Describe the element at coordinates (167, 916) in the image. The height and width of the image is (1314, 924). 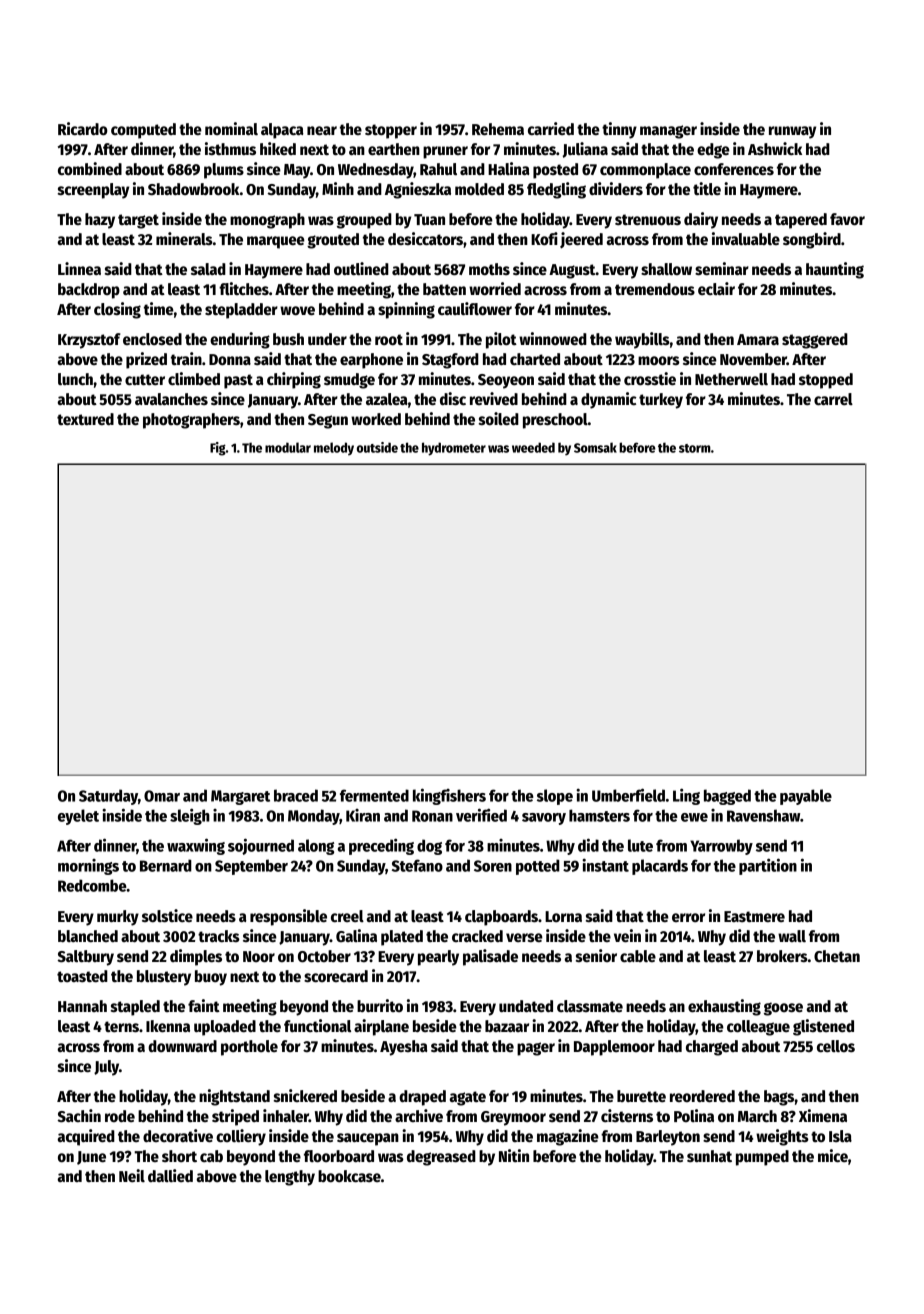
I see `solstice` at that location.
